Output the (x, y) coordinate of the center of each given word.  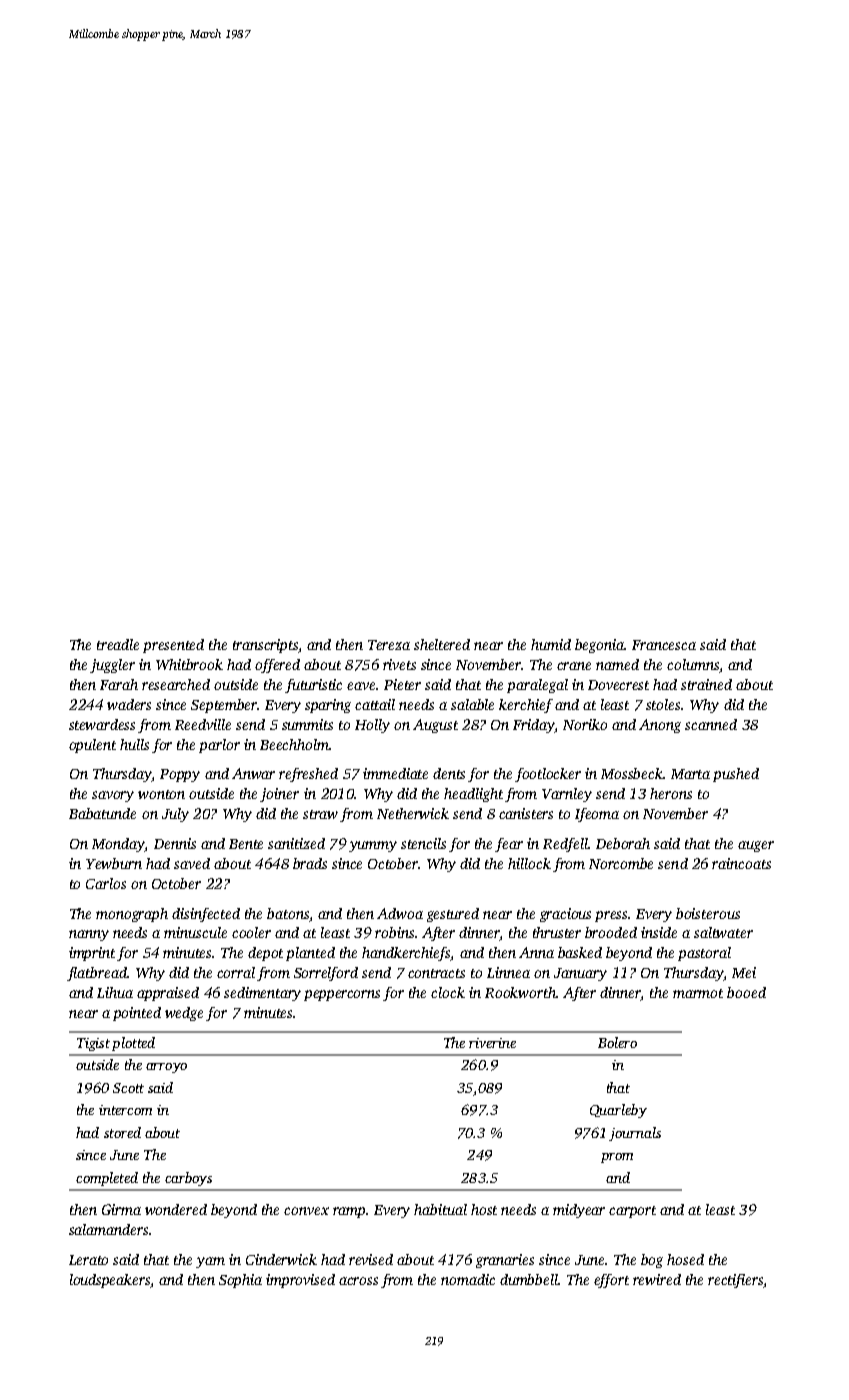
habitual (440, 1209)
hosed (685, 1259)
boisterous (708, 913)
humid (551, 644)
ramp (350, 1212)
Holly (372, 726)
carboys (188, 1179)
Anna (536, 952)
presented (173, 646)
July (175, 815)
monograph (132, 915)
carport (632, 1212)
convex (306, 1211)
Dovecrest (618, 685)
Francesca (664, 645)
